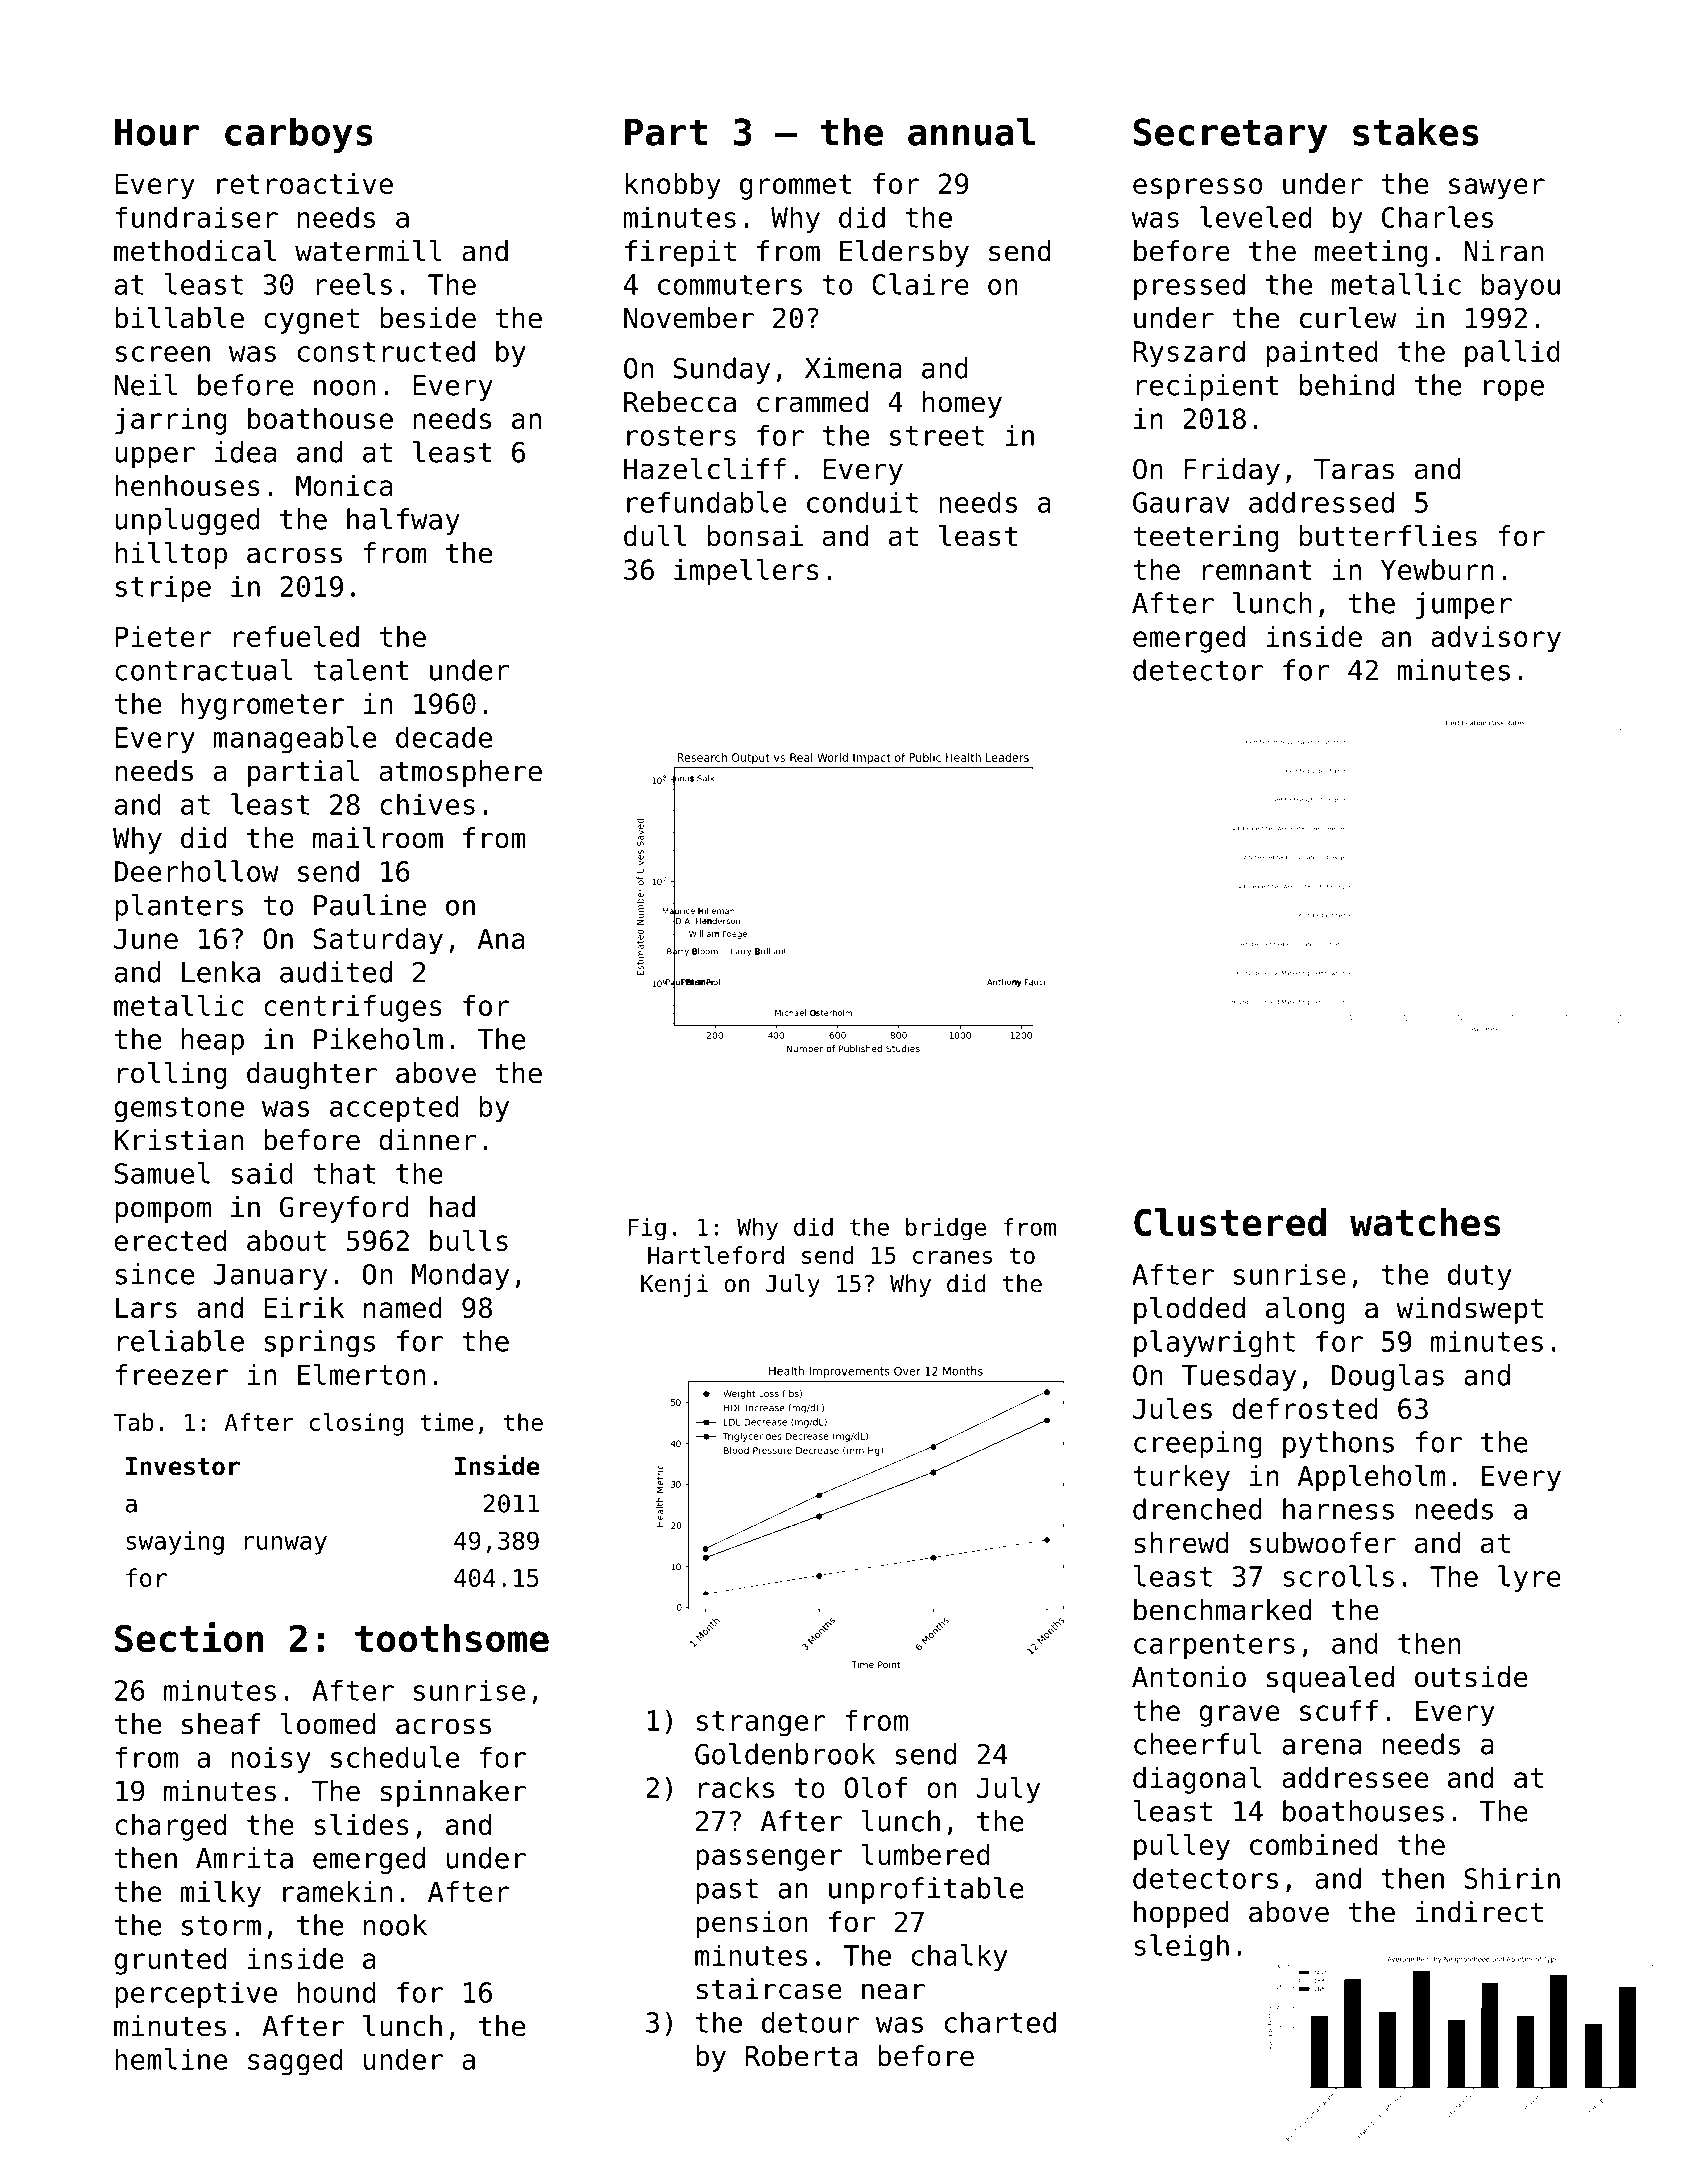  What do you see at coordinates (1197, 1509) in the document?
I see `drenched` at bounding box center [1197, 1509].
